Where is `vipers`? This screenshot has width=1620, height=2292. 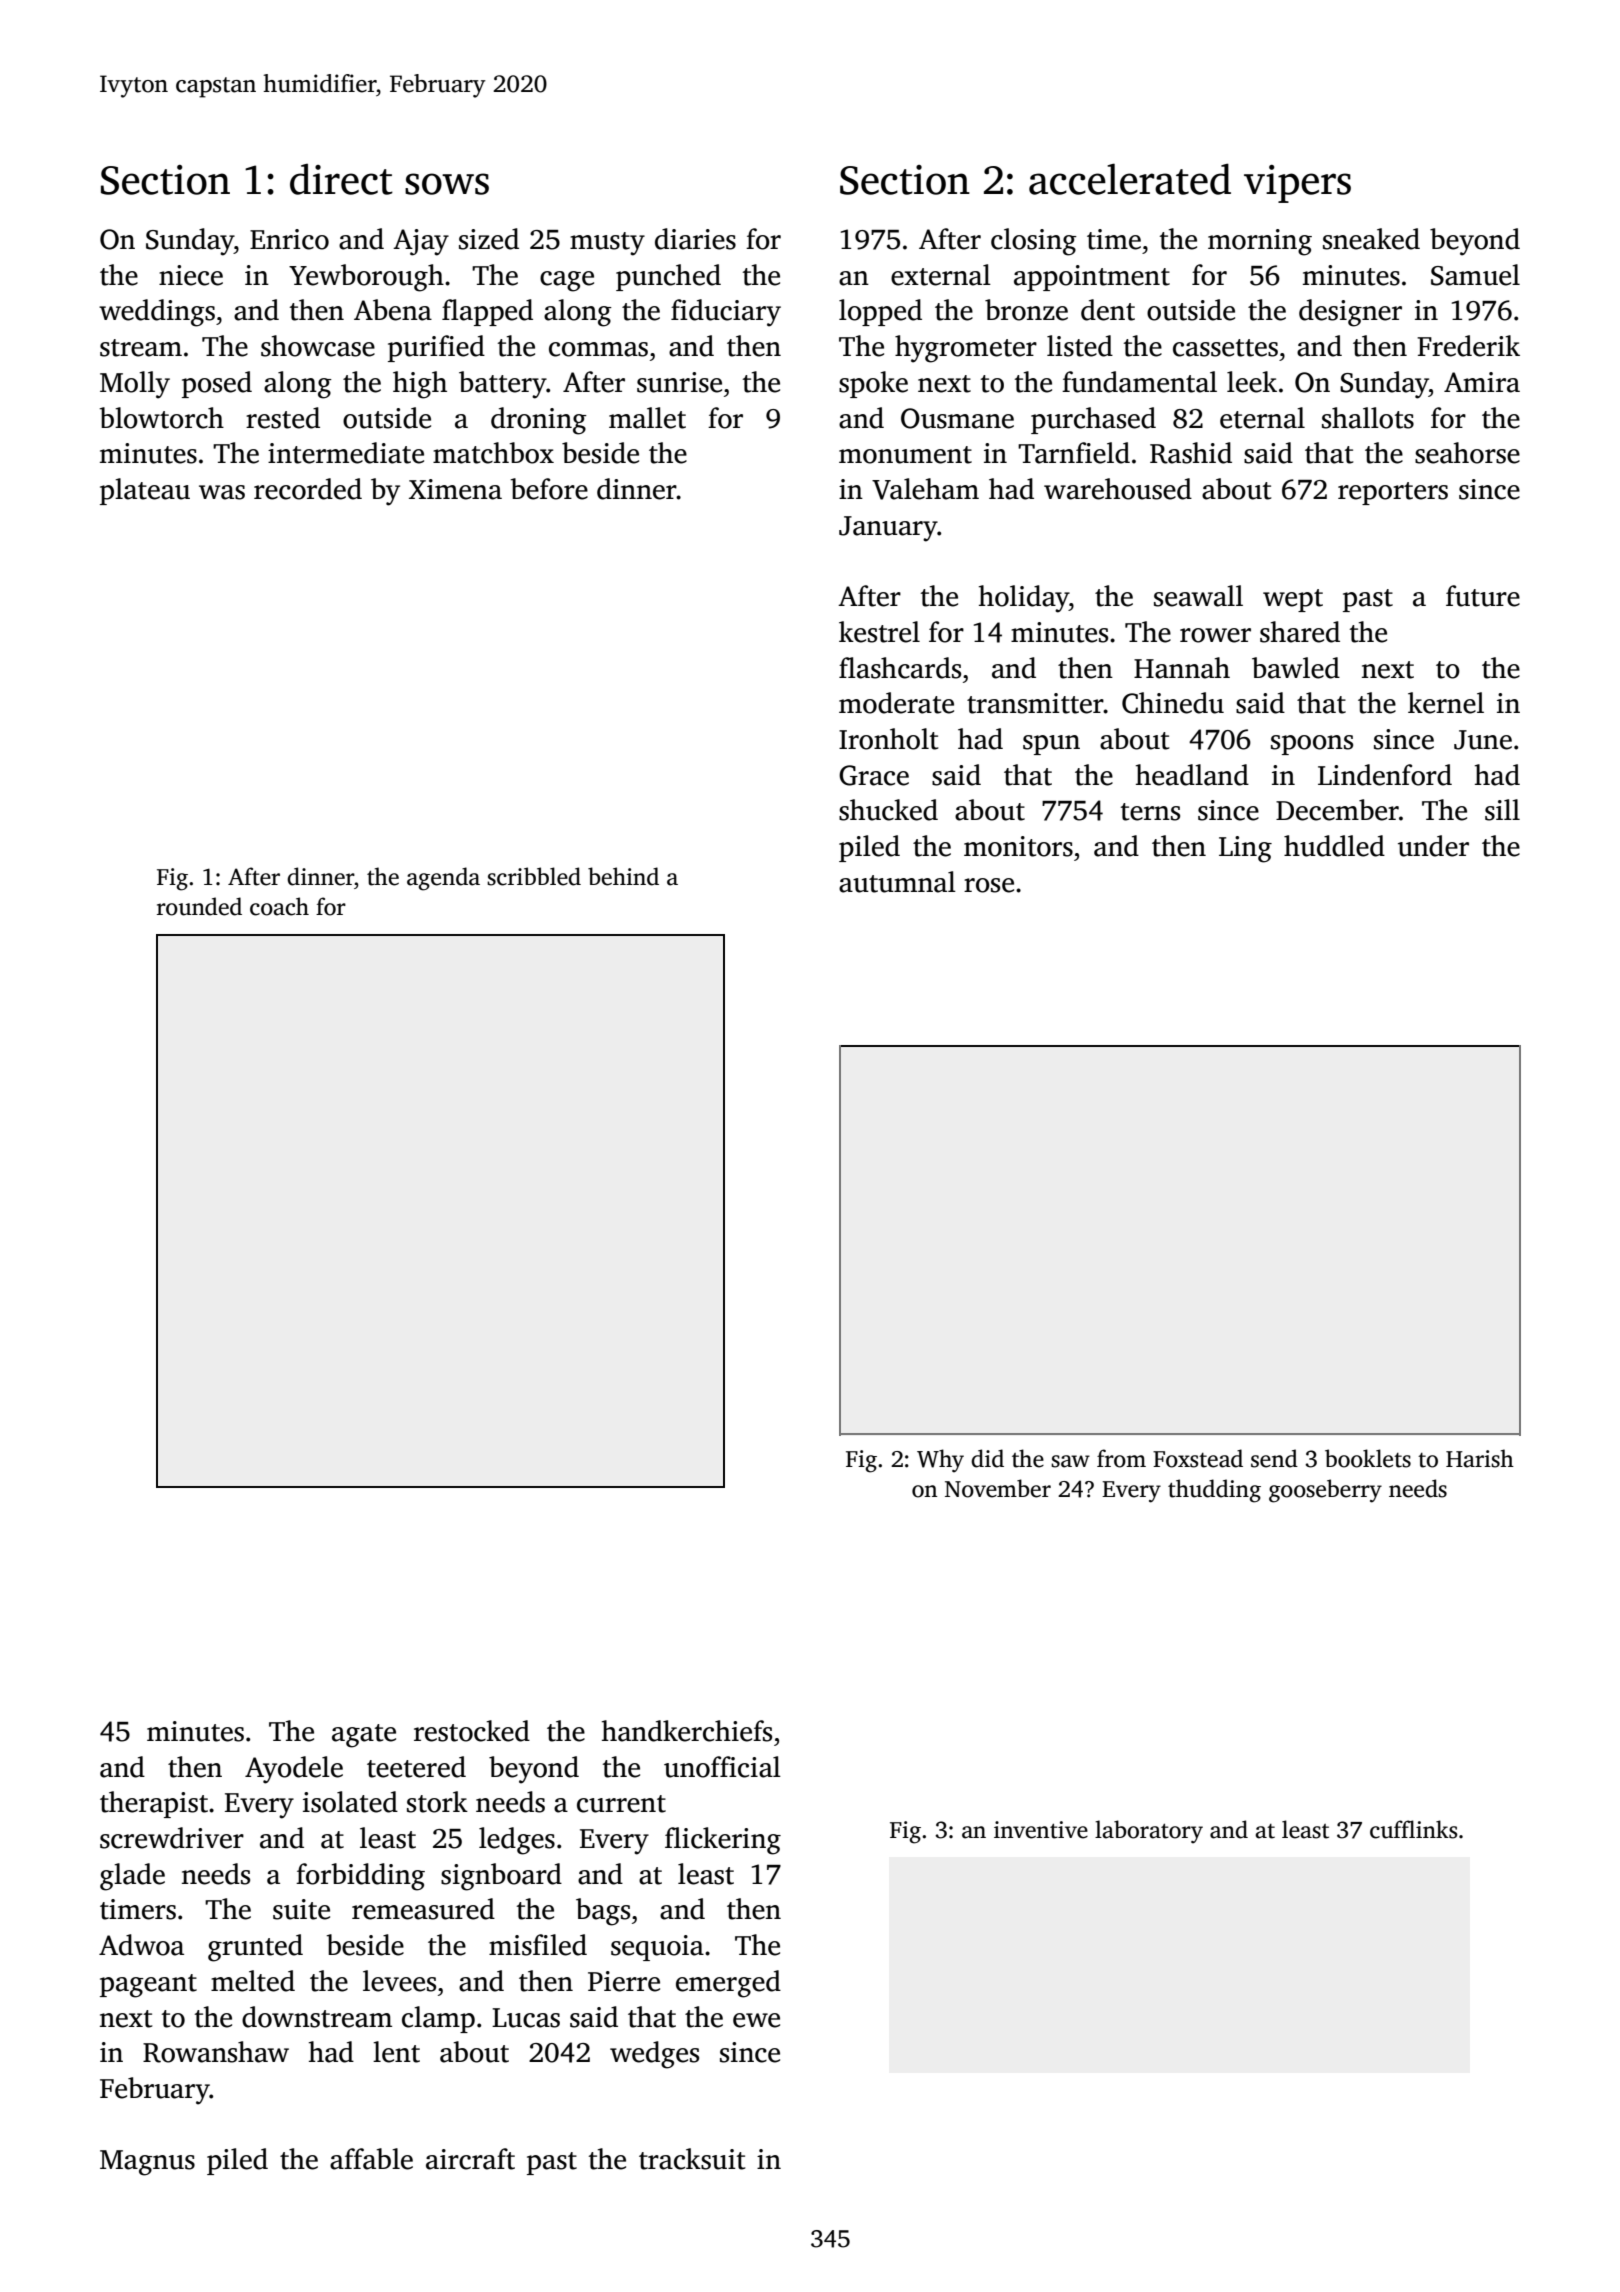
vipers is located at coordinates (1297, 184).
